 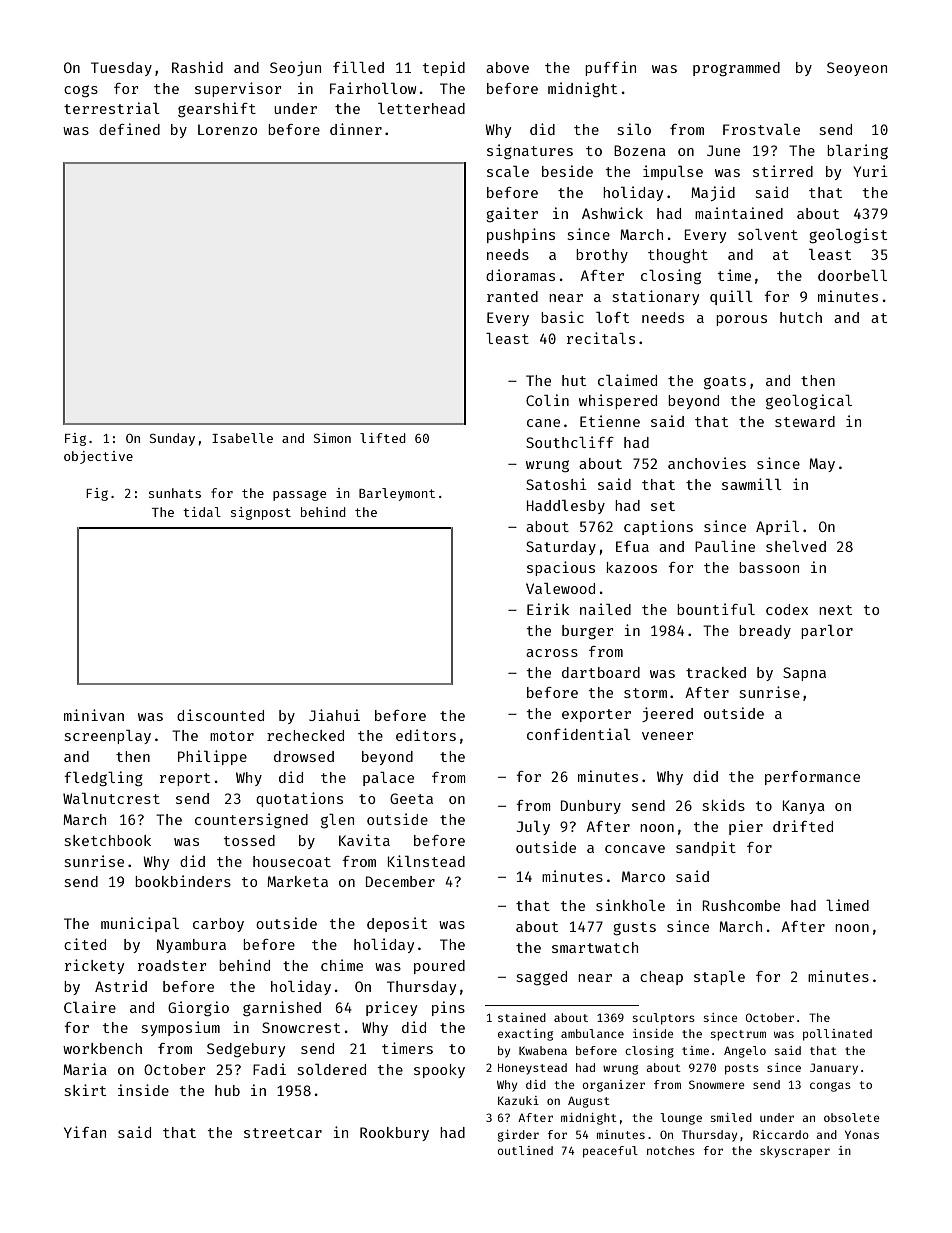 What do you see at coordinates (870, 171) in the document?
I see `Yuri` at bounding box center [870, 171].
